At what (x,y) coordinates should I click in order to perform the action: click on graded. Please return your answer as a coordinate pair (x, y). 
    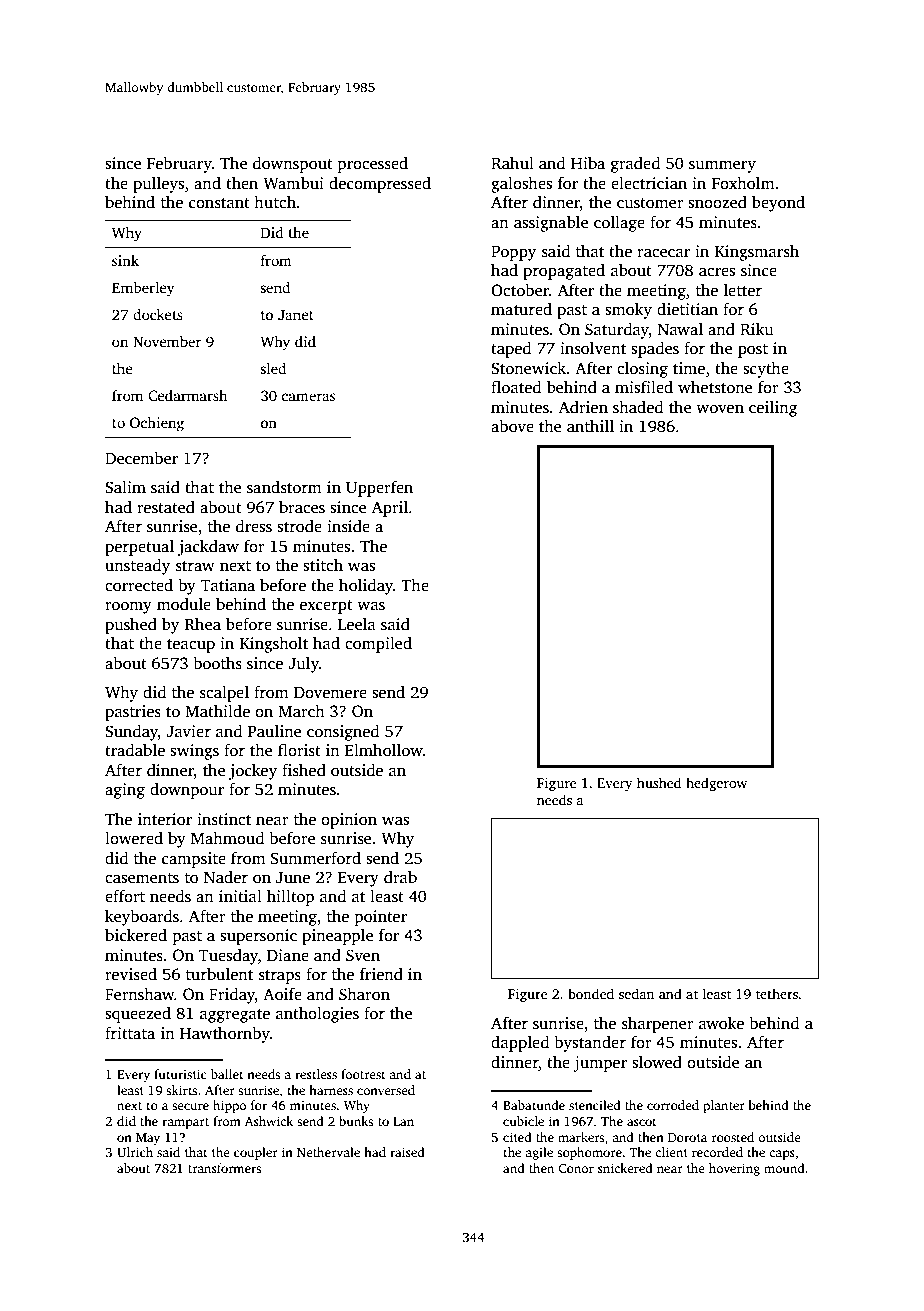
    Looking at the image, I should click on (635, 165).
